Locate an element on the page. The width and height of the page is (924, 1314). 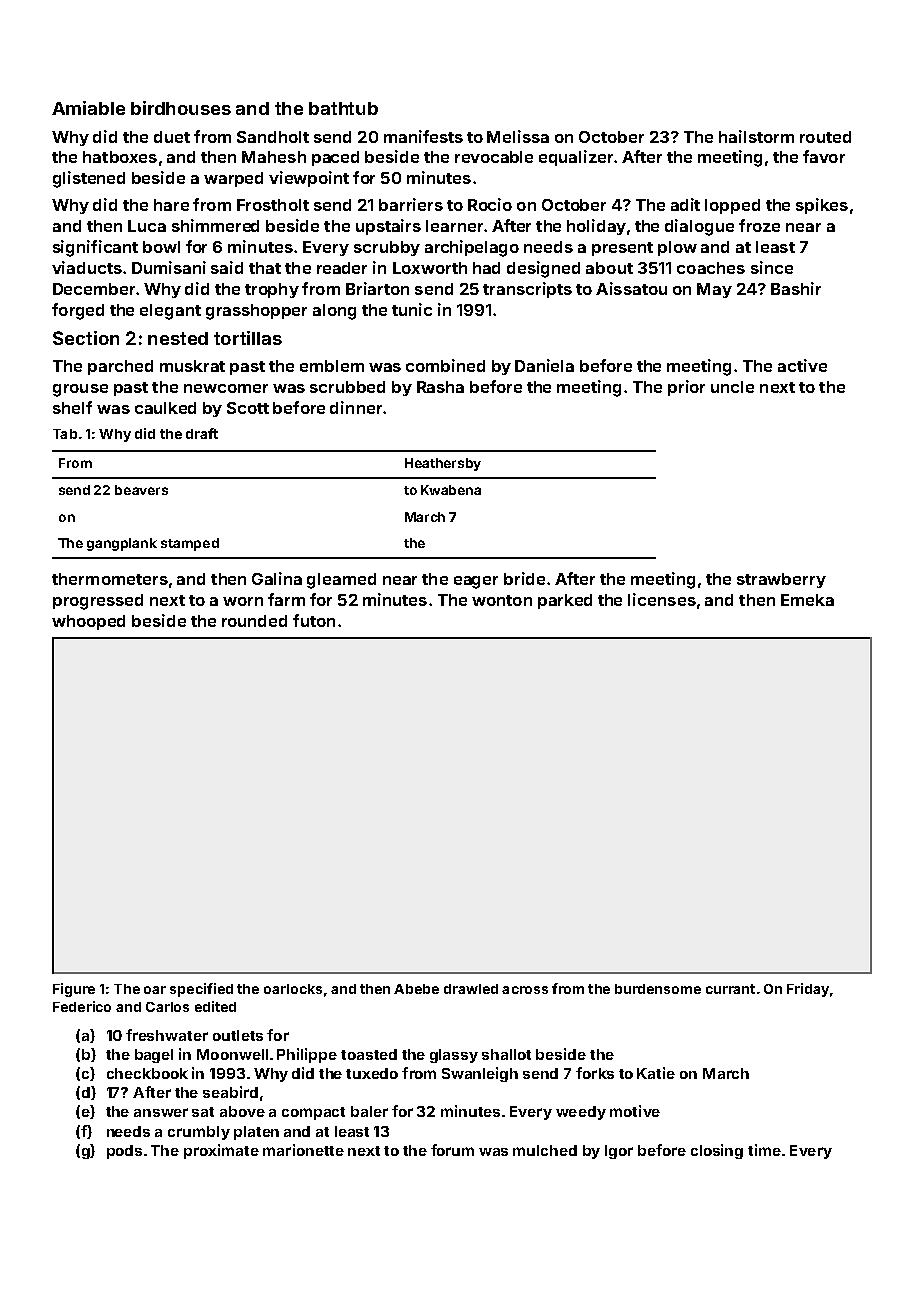
rounded is located at coordinates (254, 621).
